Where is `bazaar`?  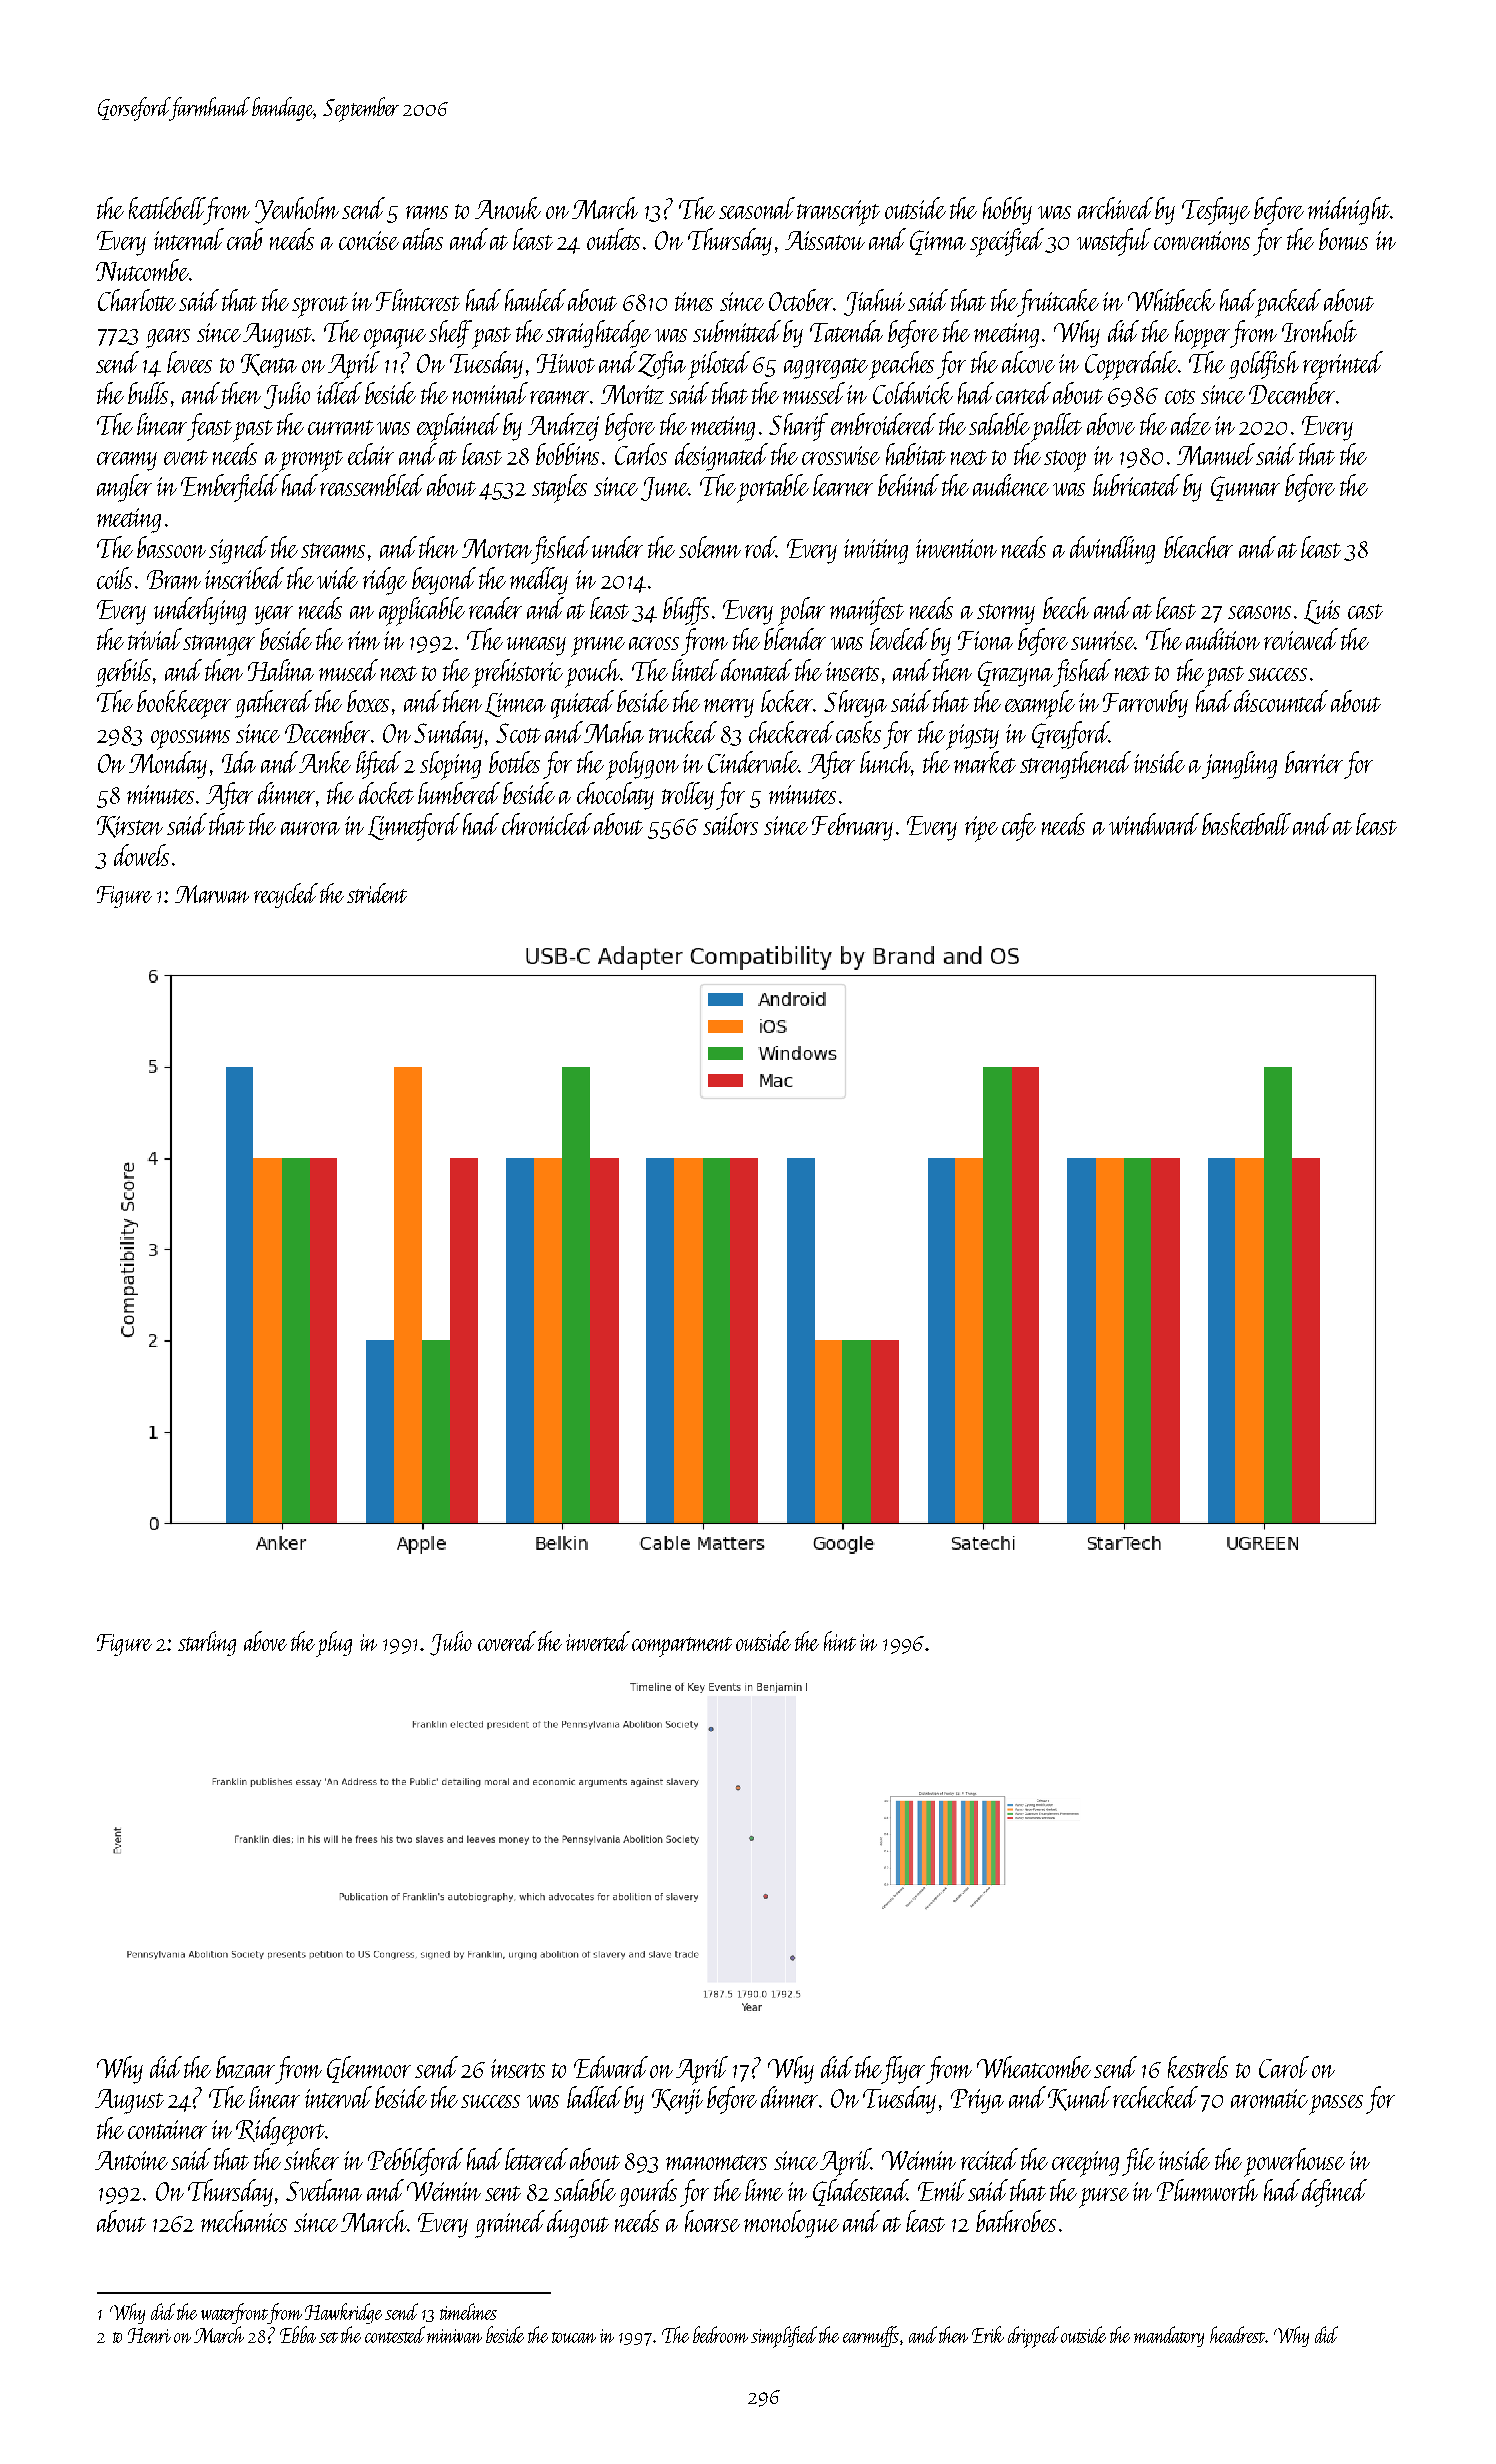
bazaar is located at coordinates (245, 2067).
